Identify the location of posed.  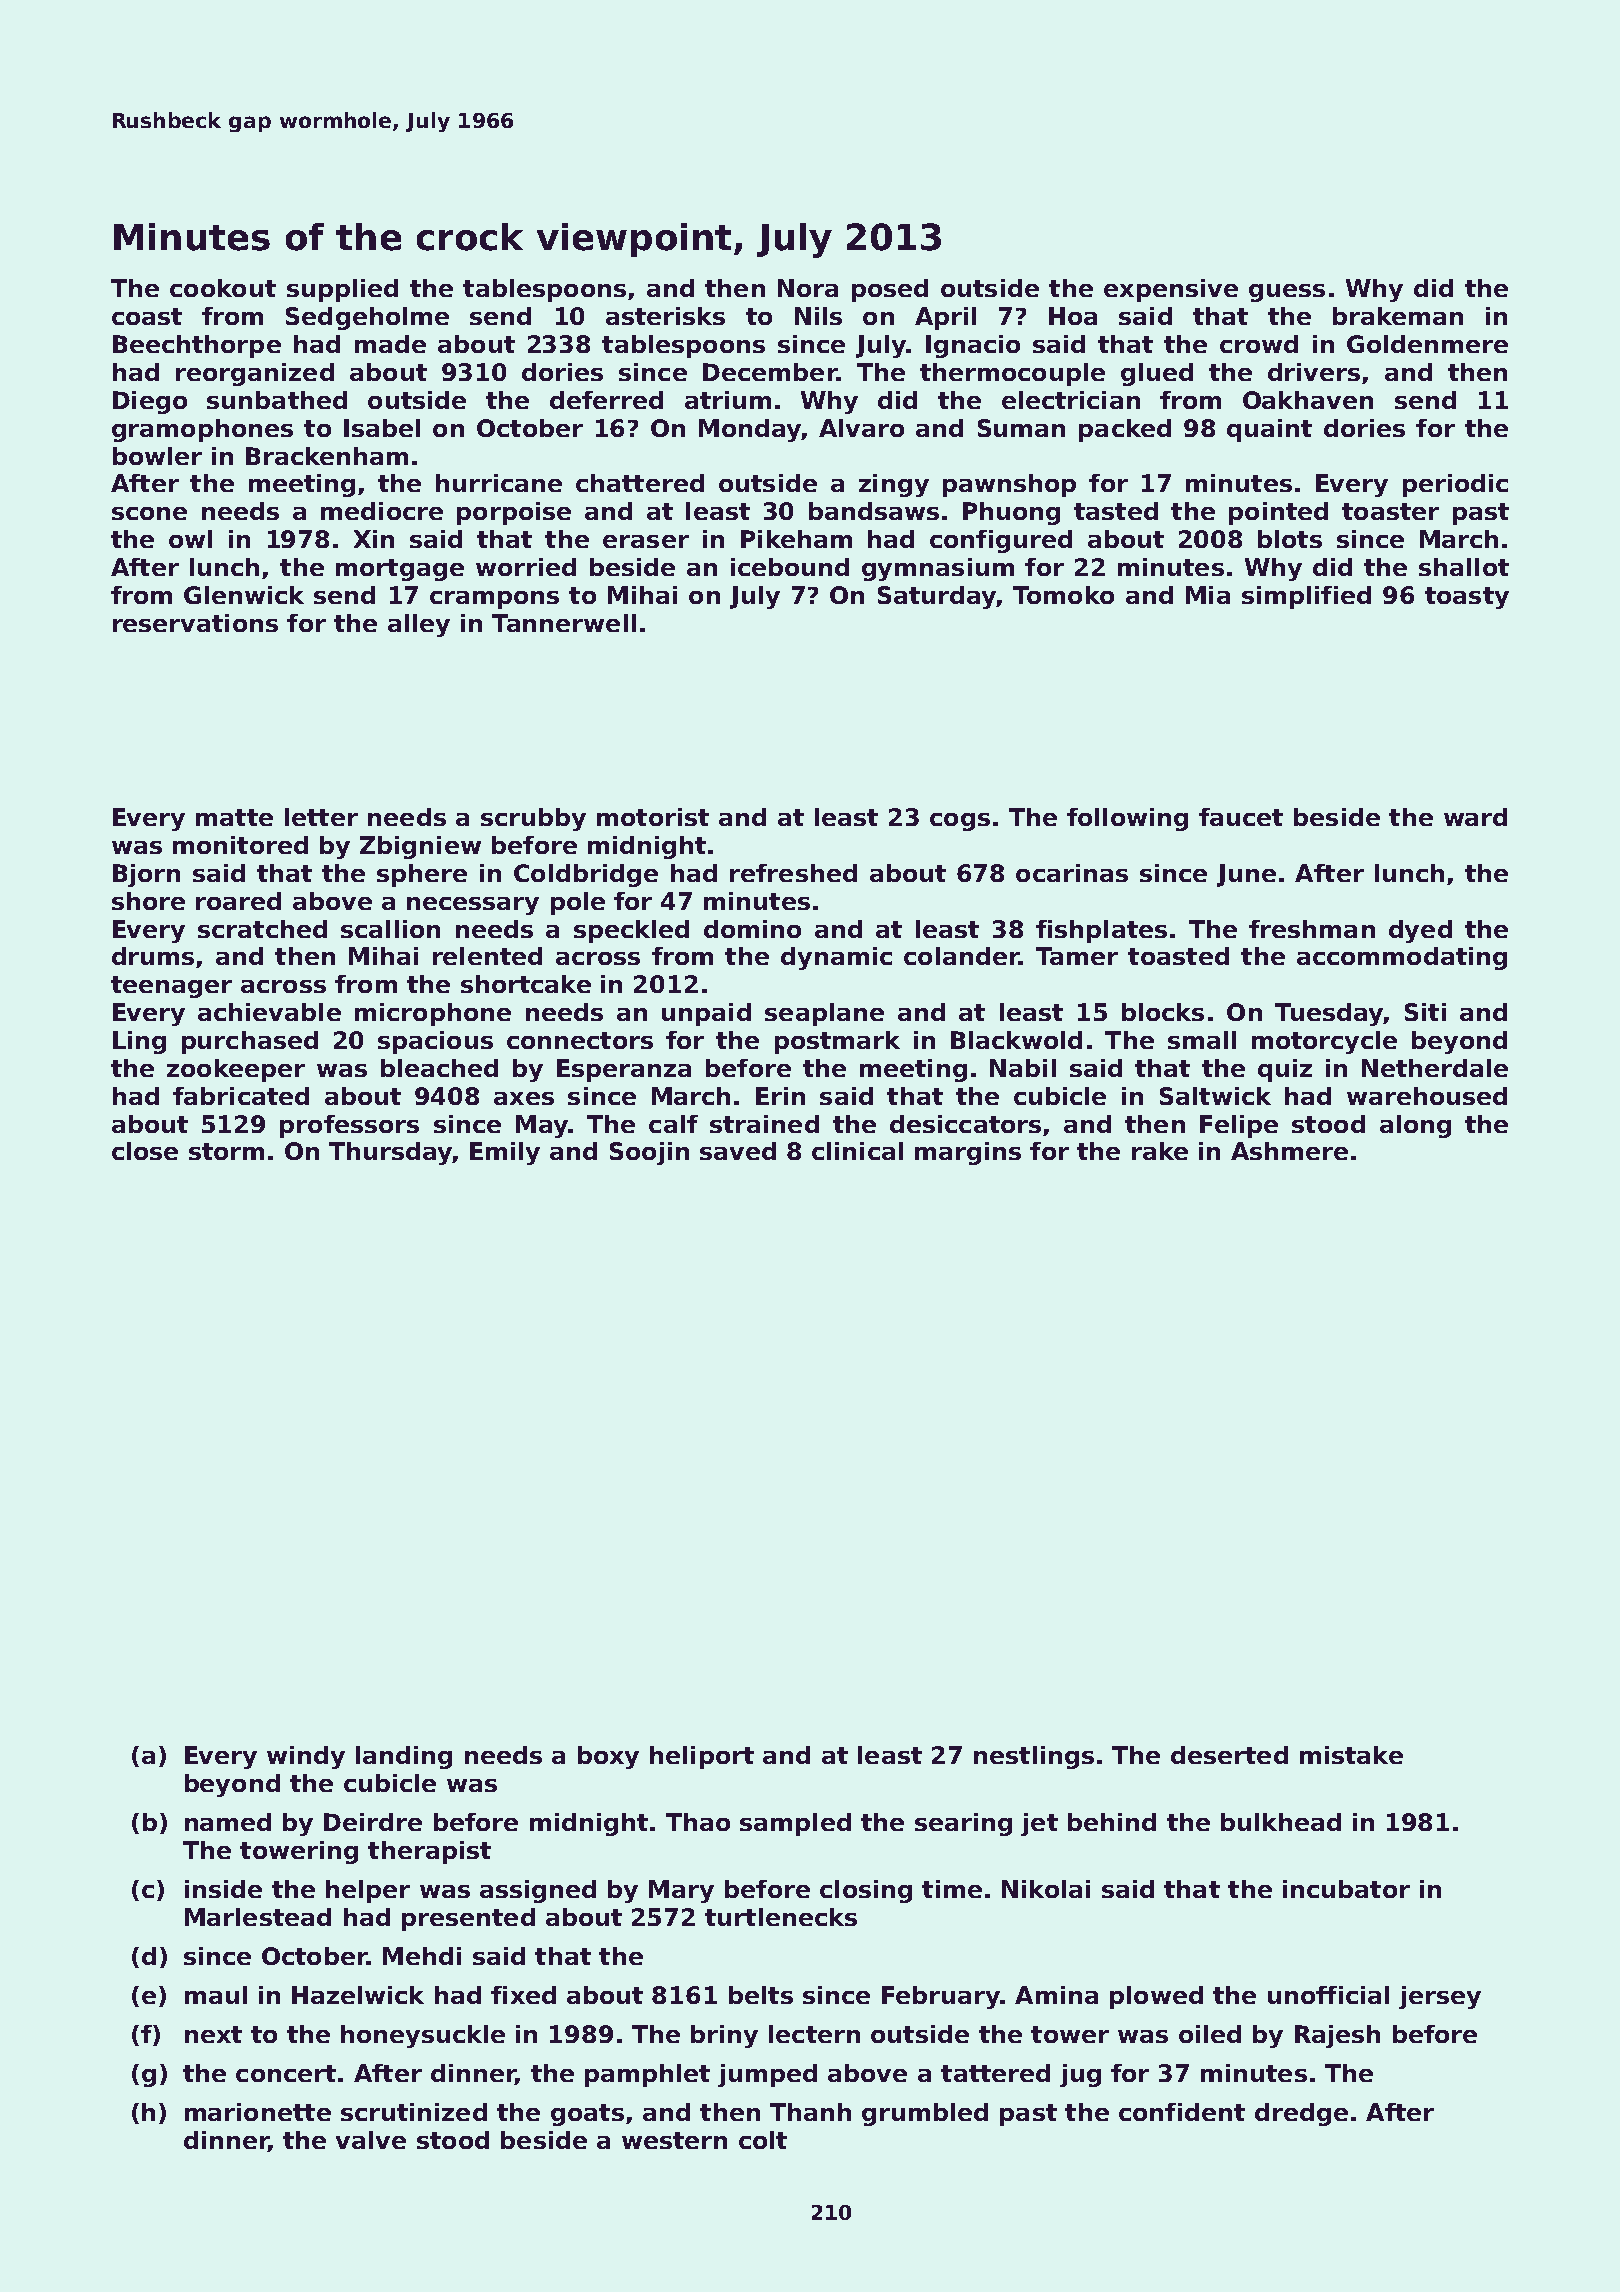
(890, 290).
